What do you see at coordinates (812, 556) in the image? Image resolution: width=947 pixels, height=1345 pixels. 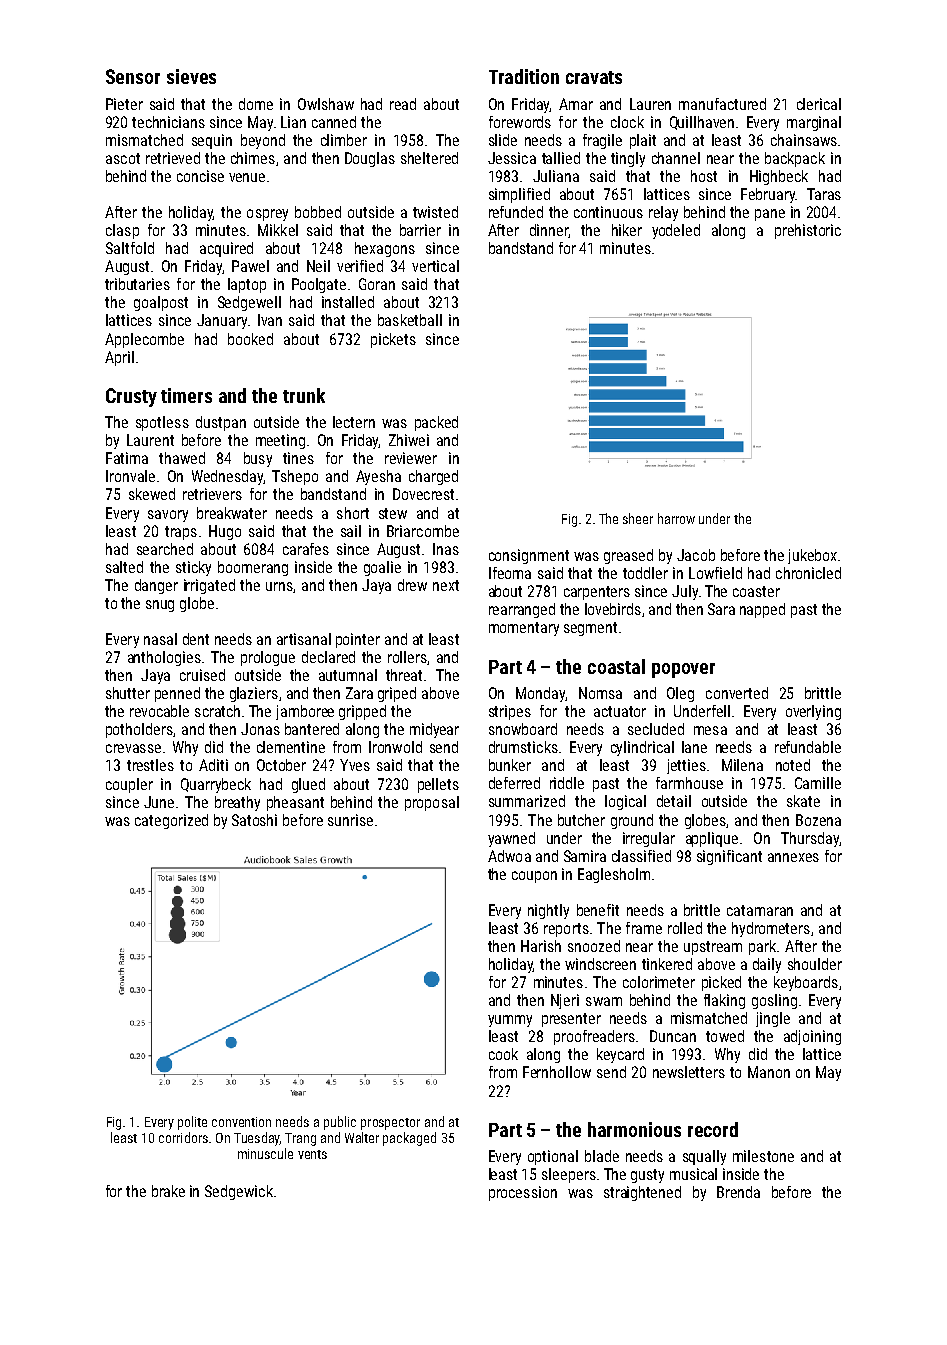 I see `jukebox` at bounding box center [812, 556].
